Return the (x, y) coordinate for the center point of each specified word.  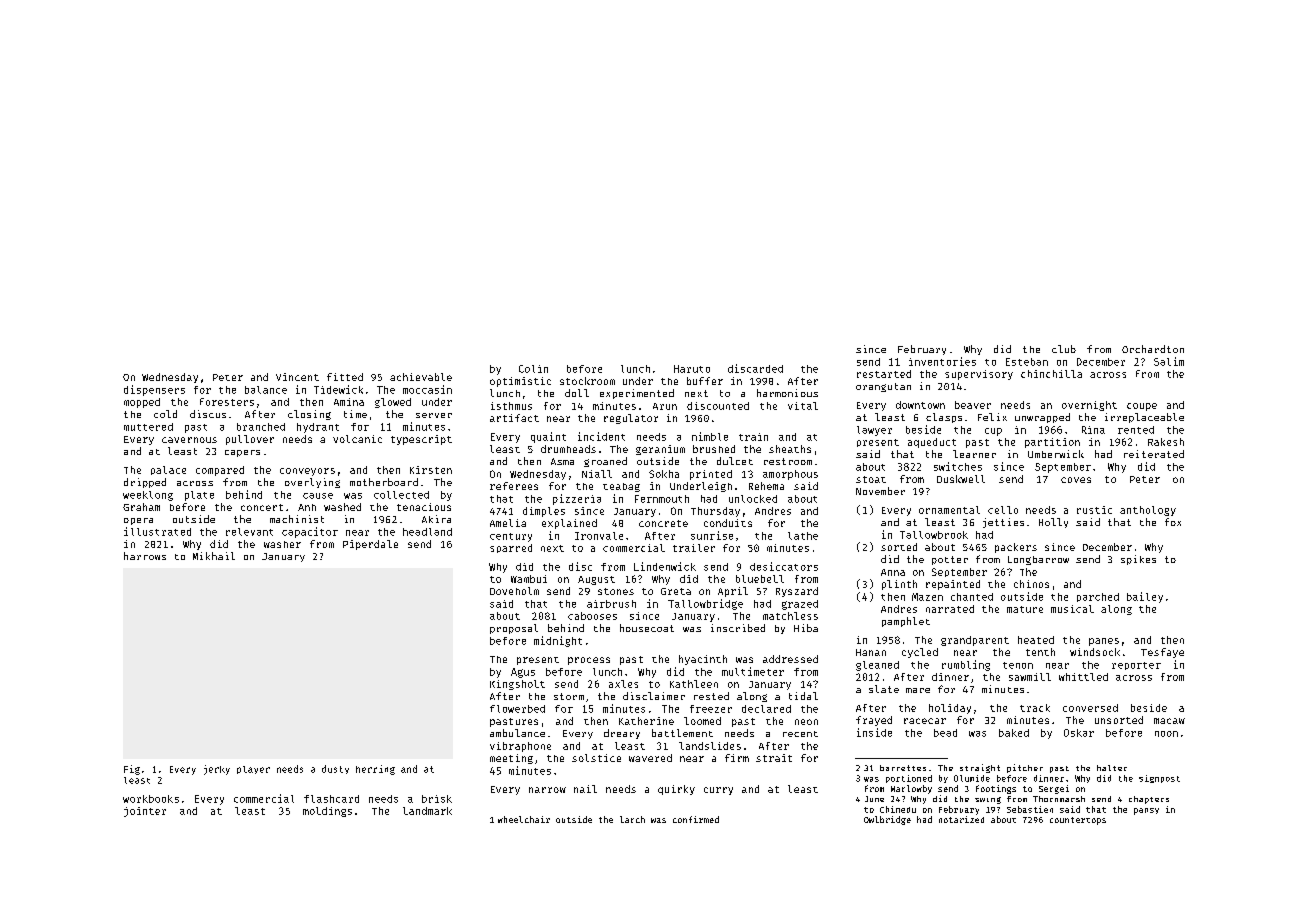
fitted (345, 377)
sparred (511, 548)
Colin (533, 369)
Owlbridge (887, 820)
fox (1173, 522)
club (1064, 349)
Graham (141, 507)
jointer (145, 812)
